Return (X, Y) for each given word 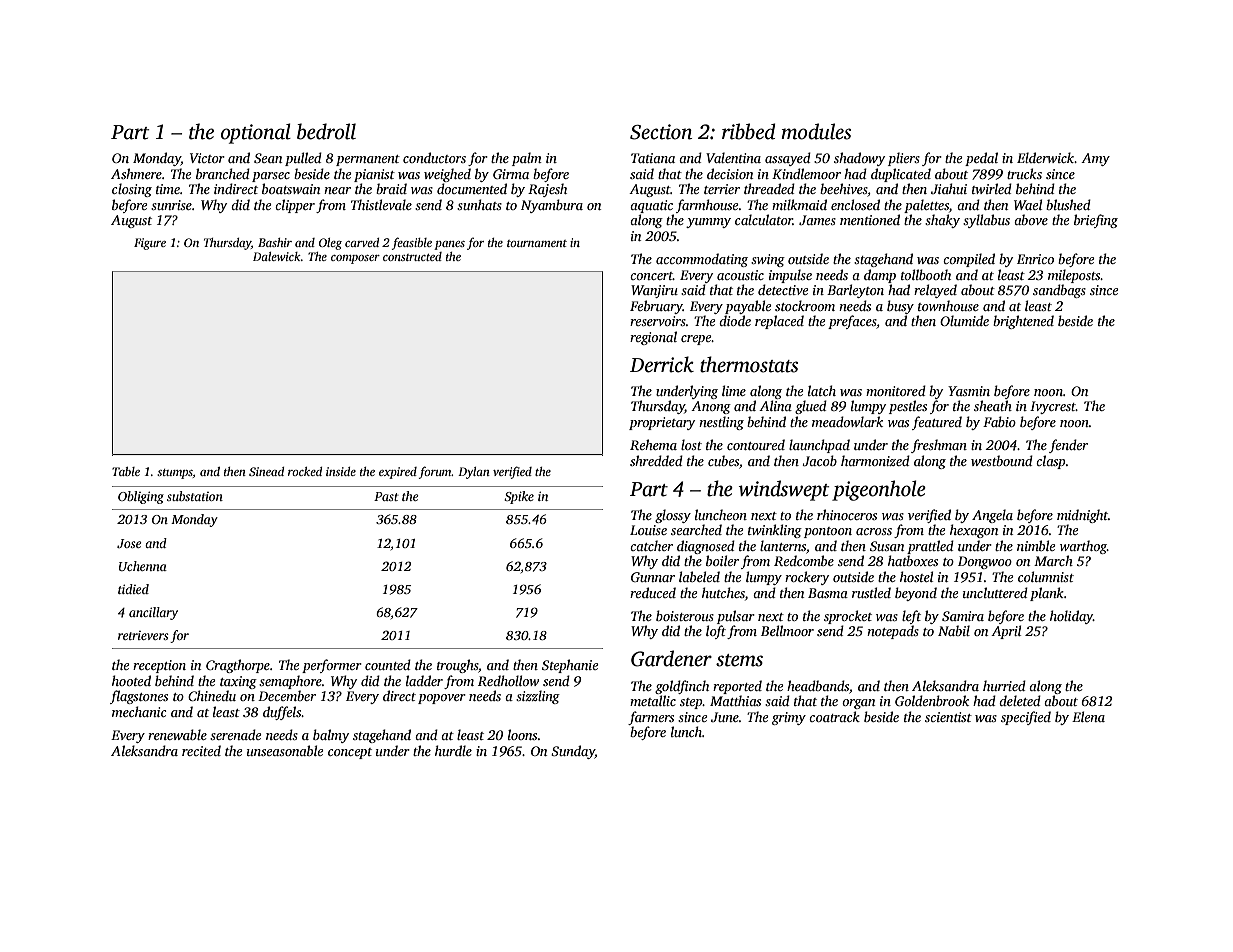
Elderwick (1045, 157)
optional (256, 133)
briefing (1096, 221)
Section (661, 132)
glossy (673, 516)
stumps (175, 474)
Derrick (662, 364)
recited (201, 750)
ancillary (153, 613)
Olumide (964, 320)
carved (362, 242)
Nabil (954, 630)
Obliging (141, 497)
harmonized (875, 460)
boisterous (685, 615)
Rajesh (547, 190)
